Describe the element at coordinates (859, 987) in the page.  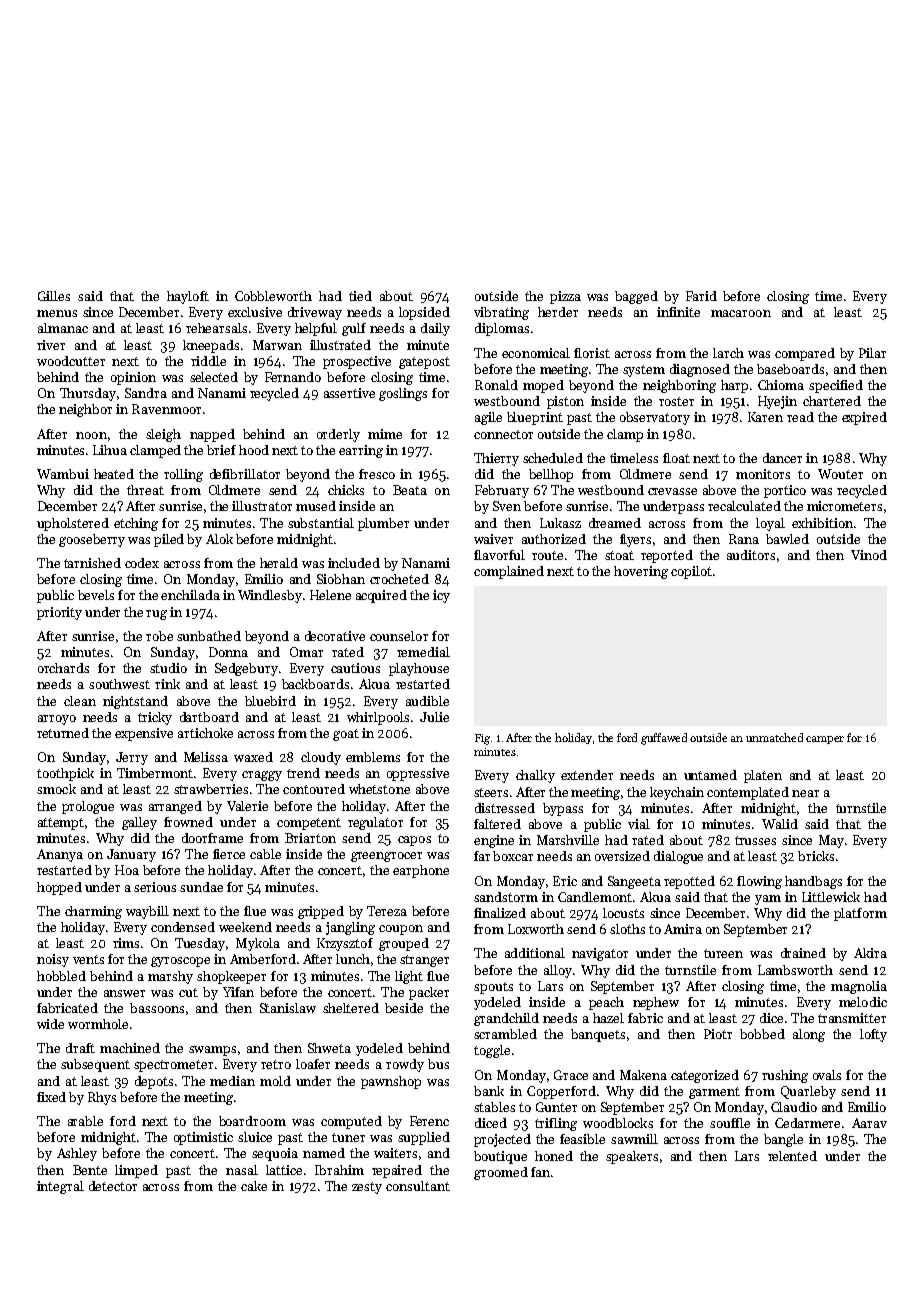
I see `magnolia` at that location.
